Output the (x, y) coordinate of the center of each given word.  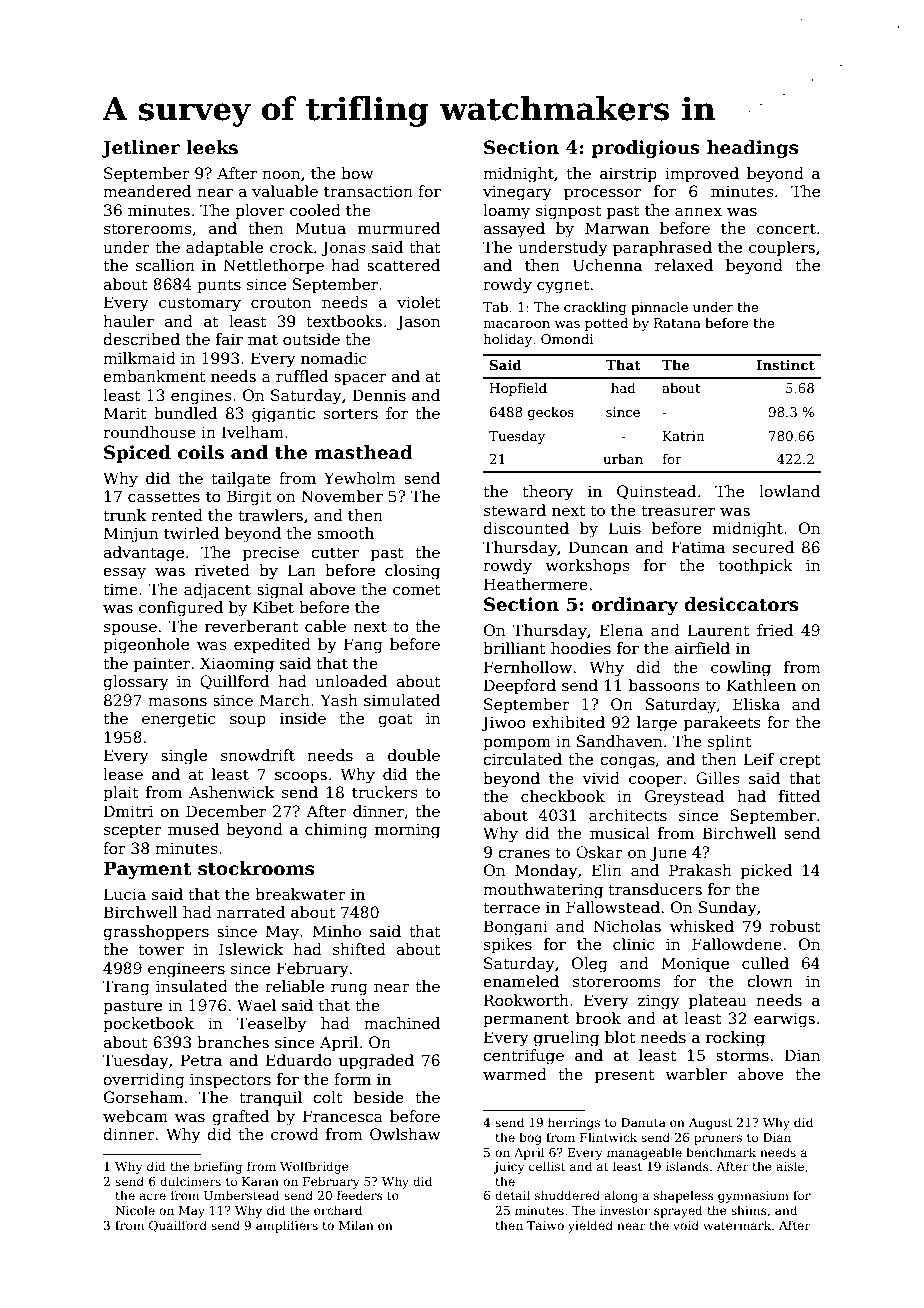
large (657, 724)
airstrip (628, 174)
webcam (135, 1116)
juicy (508, 1168)
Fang (363, 646)
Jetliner (140, 149)
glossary (136, 683)
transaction (368, 192)
